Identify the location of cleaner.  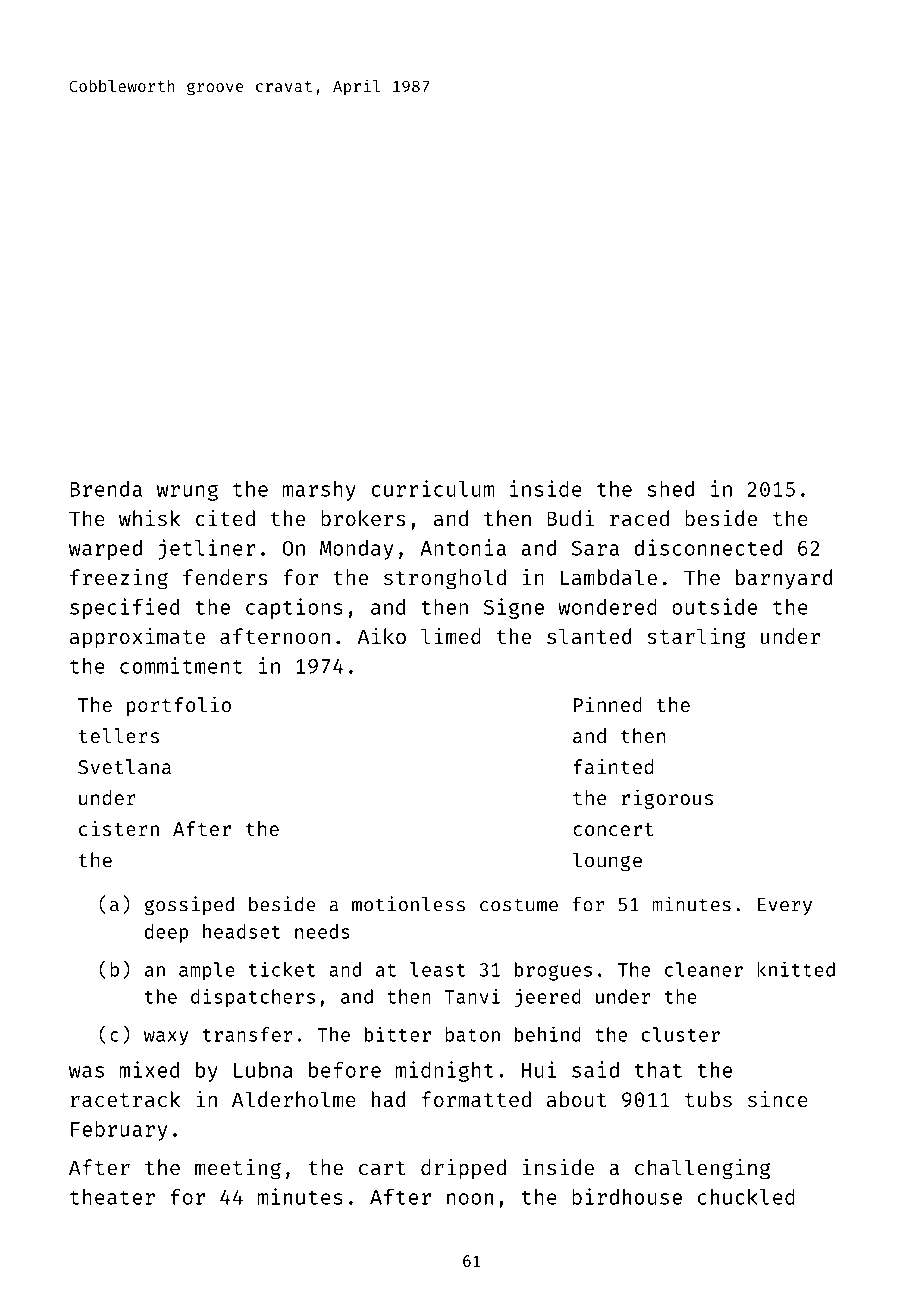
(704, 969).
